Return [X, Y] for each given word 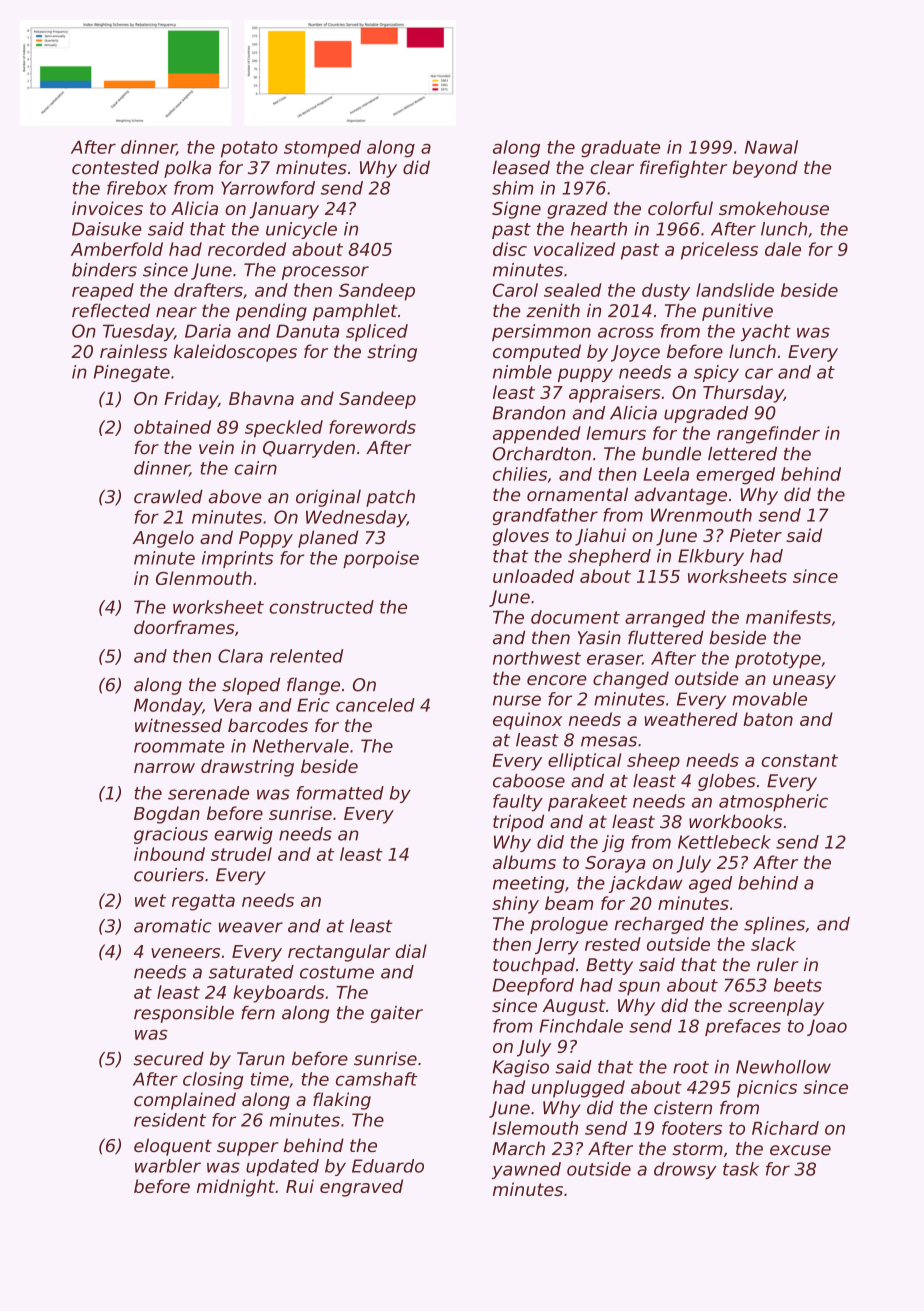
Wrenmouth [701, 515]
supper [248, 1149]
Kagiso [521, 1068]
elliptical [584, 762]
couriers [169, 875]
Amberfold [117, 249]
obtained [172, 427]
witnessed [178, 725]
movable [769, 699]
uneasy [804, 682]
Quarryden [309, 449]
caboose [529, 781]
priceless [719, 251]
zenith [553, 310]
